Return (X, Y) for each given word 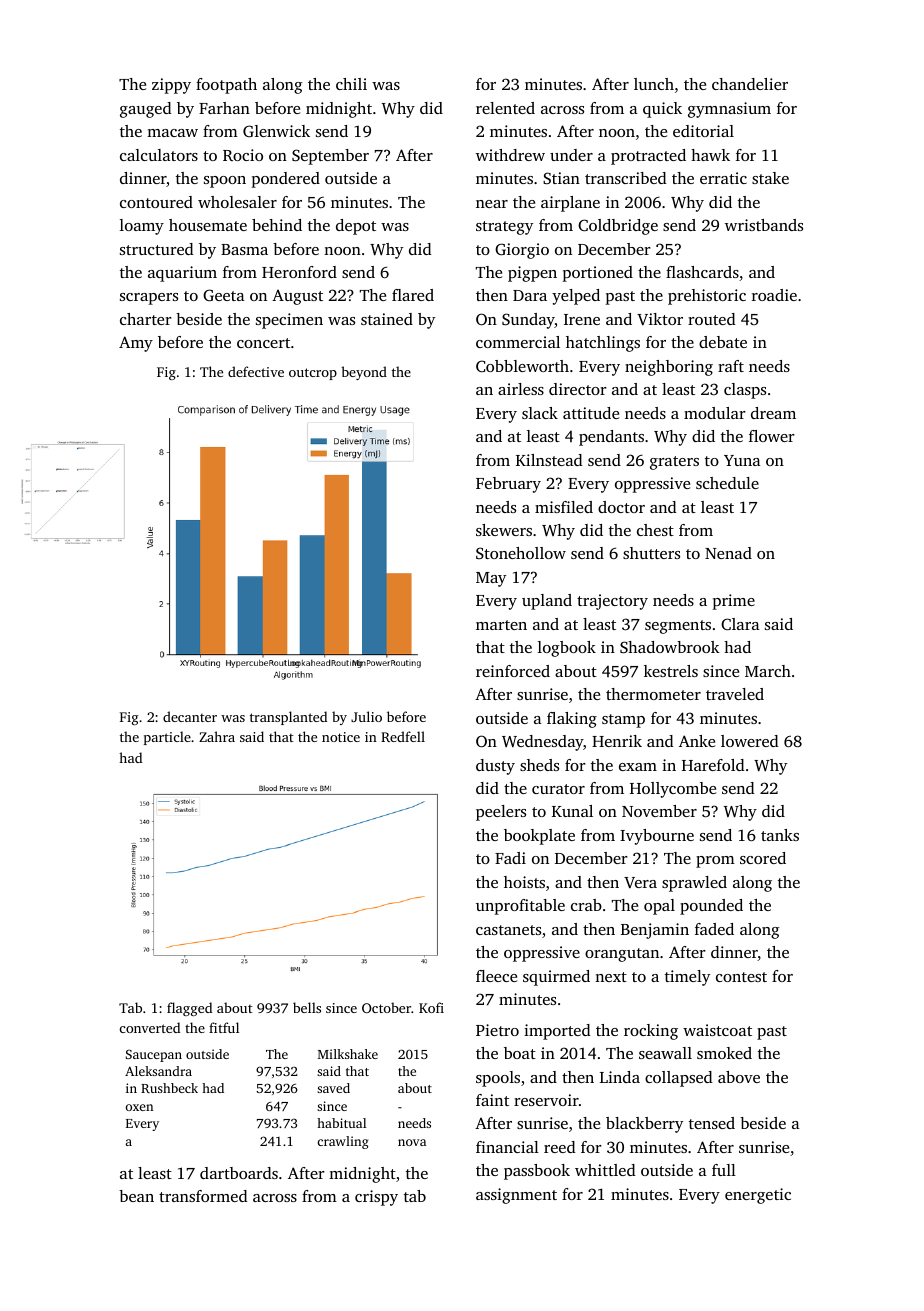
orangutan (622, 955)
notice (341, 737)
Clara (740, 624)
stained (387, 319)
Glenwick (276, 131)
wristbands (764, 225)
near (492, 204)
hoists (524, 882)
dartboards (239, 1173)
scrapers (149, 299)
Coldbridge (618, 227)
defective (256, 371)
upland (547, 602)
